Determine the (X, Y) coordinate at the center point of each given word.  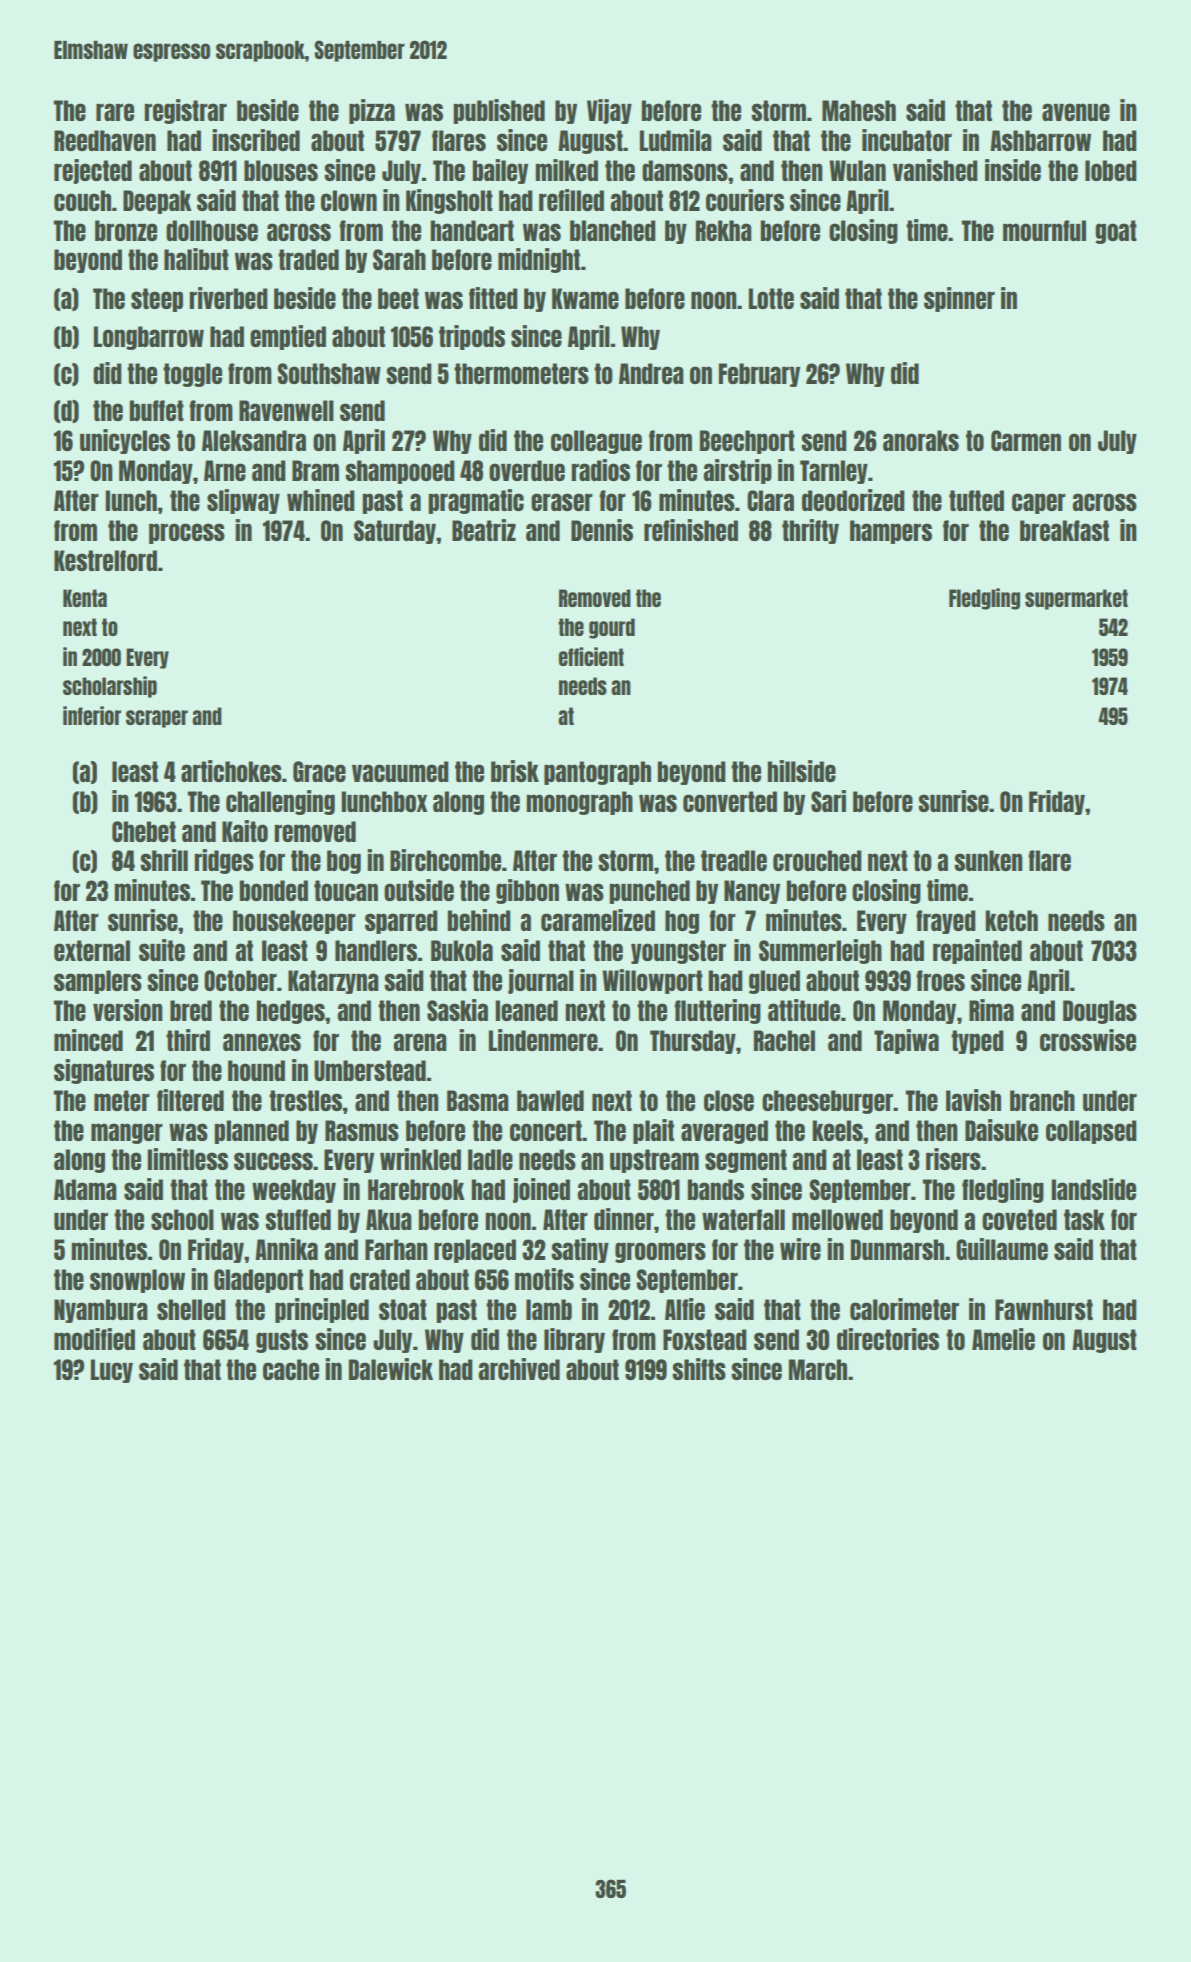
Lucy (112, 1371)
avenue (1076, 112)
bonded (273, 890)
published (499, 111)
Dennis (602, 530)
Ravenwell (286, 410)
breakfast (1064, 530)
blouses (281, 170)
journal (541, 981)
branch (1042, 1100)
